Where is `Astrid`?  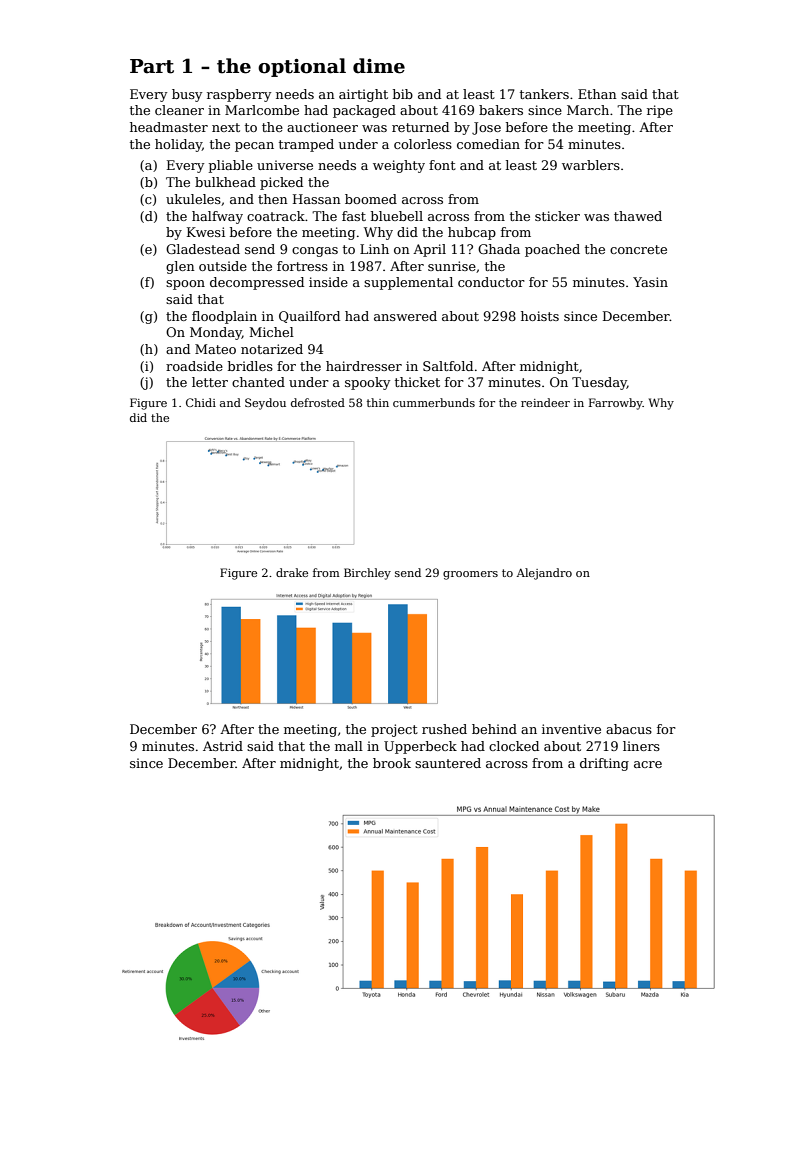
Astrid is located at coordinates (223, 746).
